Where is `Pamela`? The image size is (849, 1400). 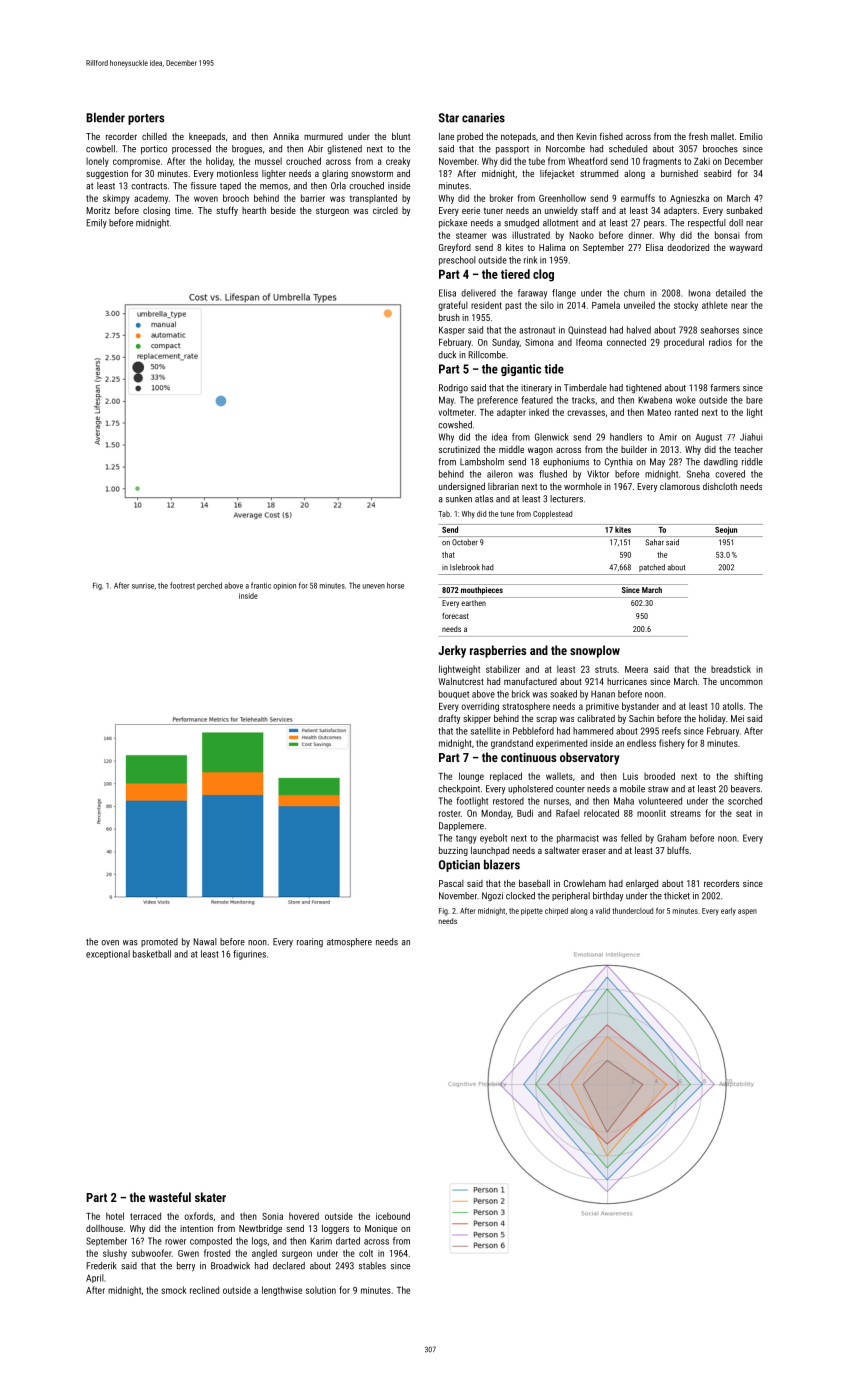
Pamela is located at coordinates (606, 305).
